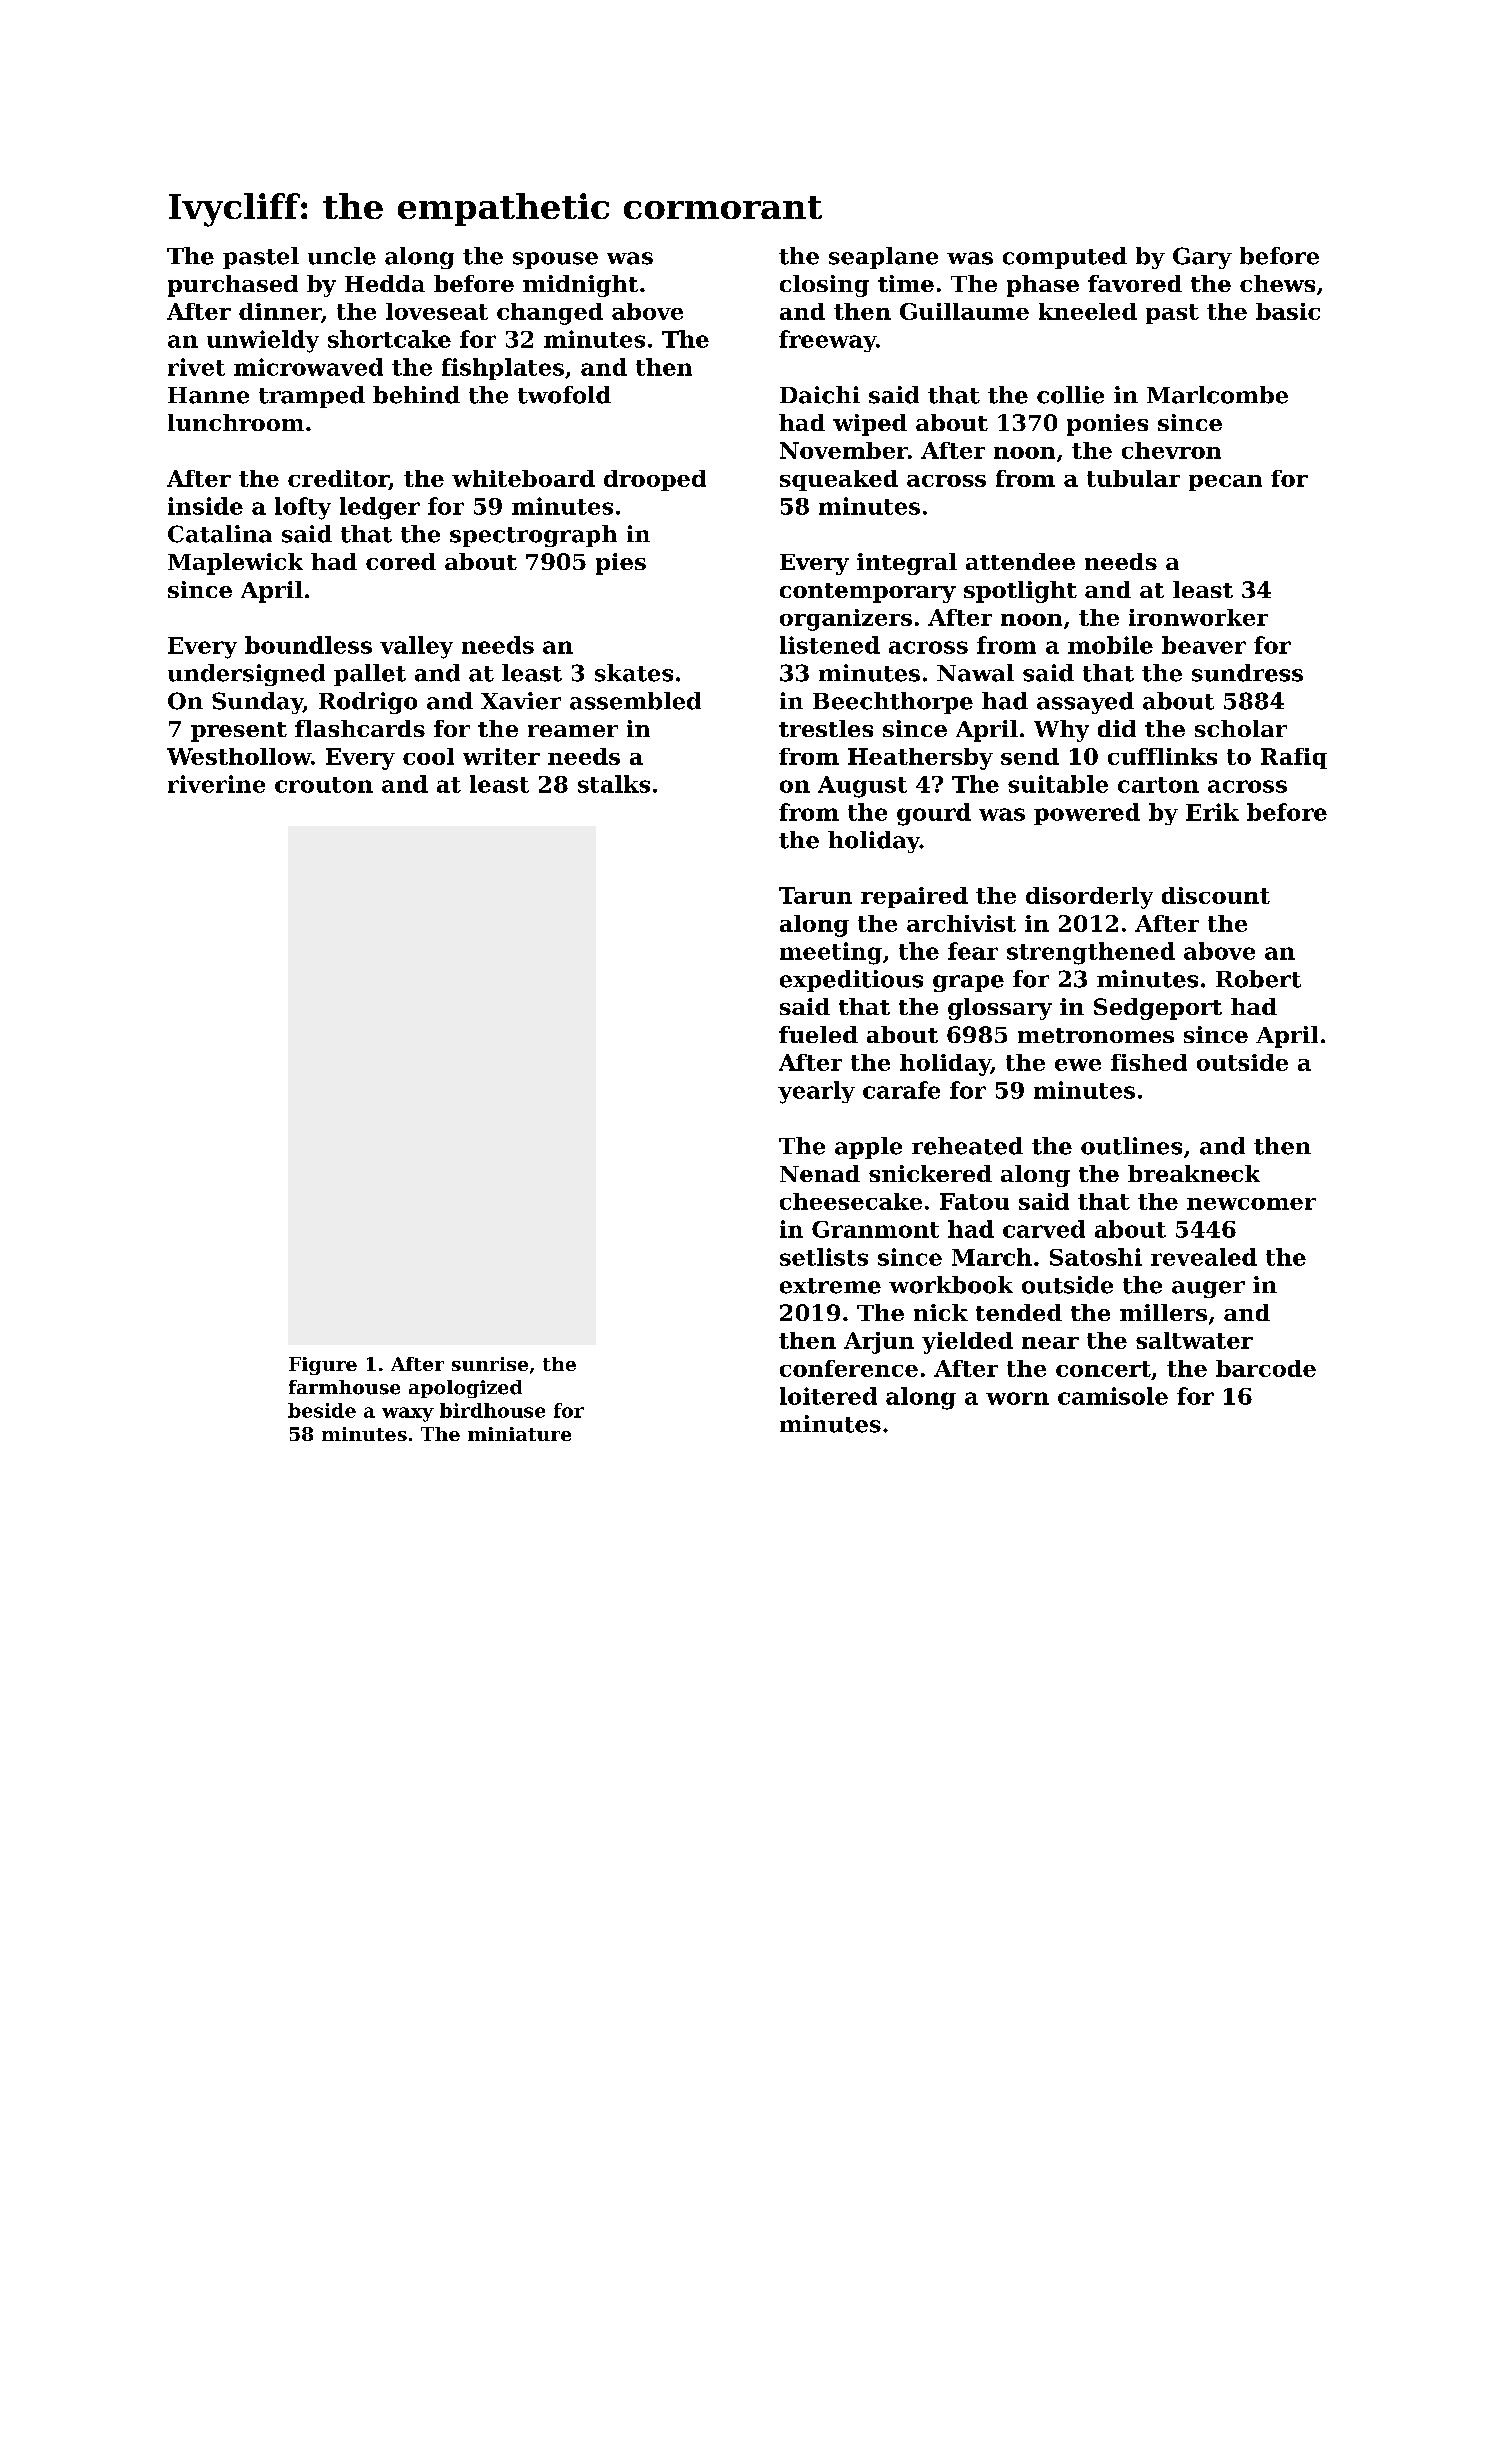  Describe the element at coordinates (1017, 1398) in the screenshot. I see `worn` at that location.
